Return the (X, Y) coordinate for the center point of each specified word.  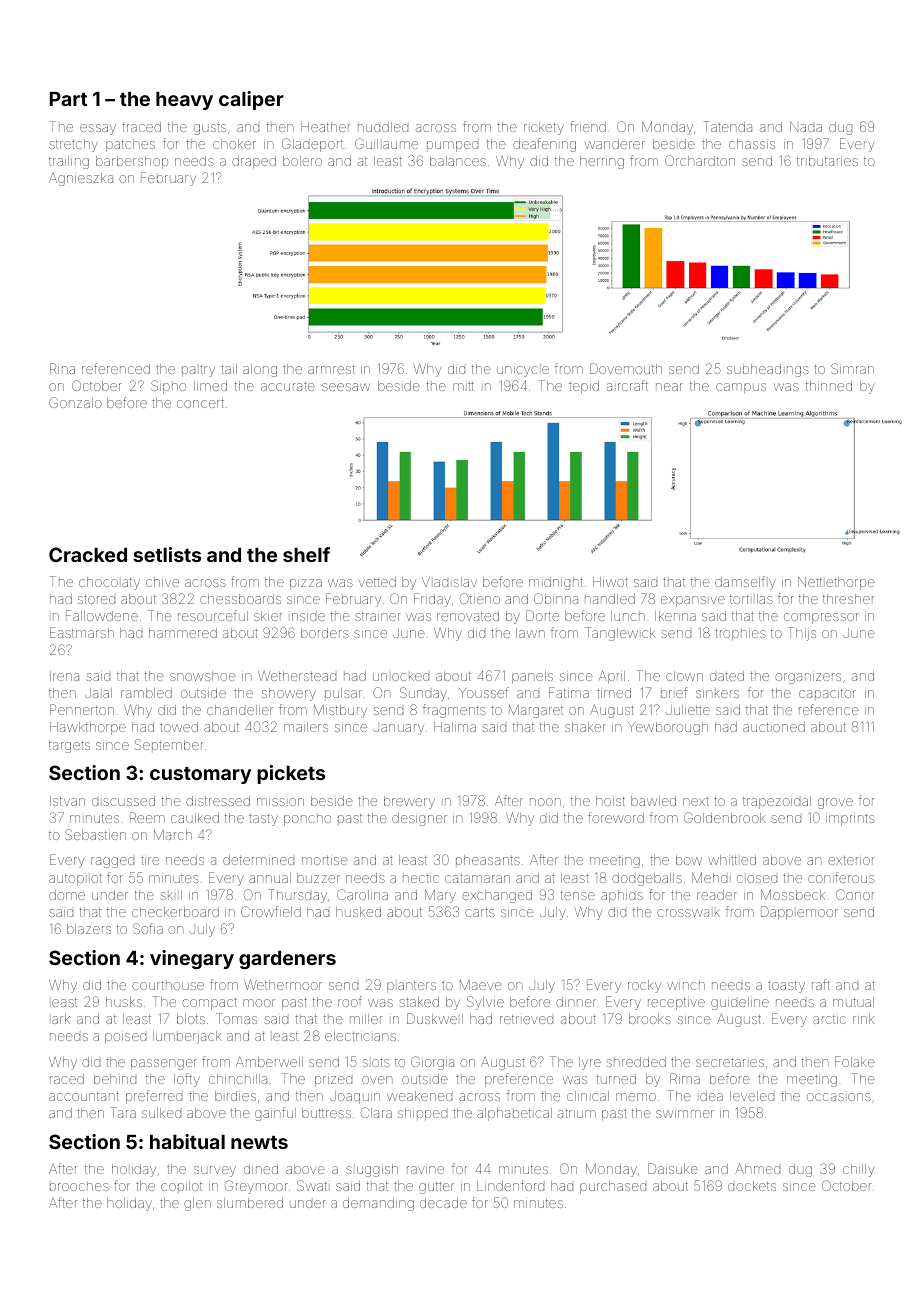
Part (68, 99)
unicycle (523, 371)
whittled (732, 860)
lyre (590, 1063)
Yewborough (668, 728)
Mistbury (340, 711)
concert (200, 403)
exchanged (497, 896)
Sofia (148, 928)
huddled (383, 127)
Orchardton (700, 160)
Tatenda (727, 126)
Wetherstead (297, 676)
